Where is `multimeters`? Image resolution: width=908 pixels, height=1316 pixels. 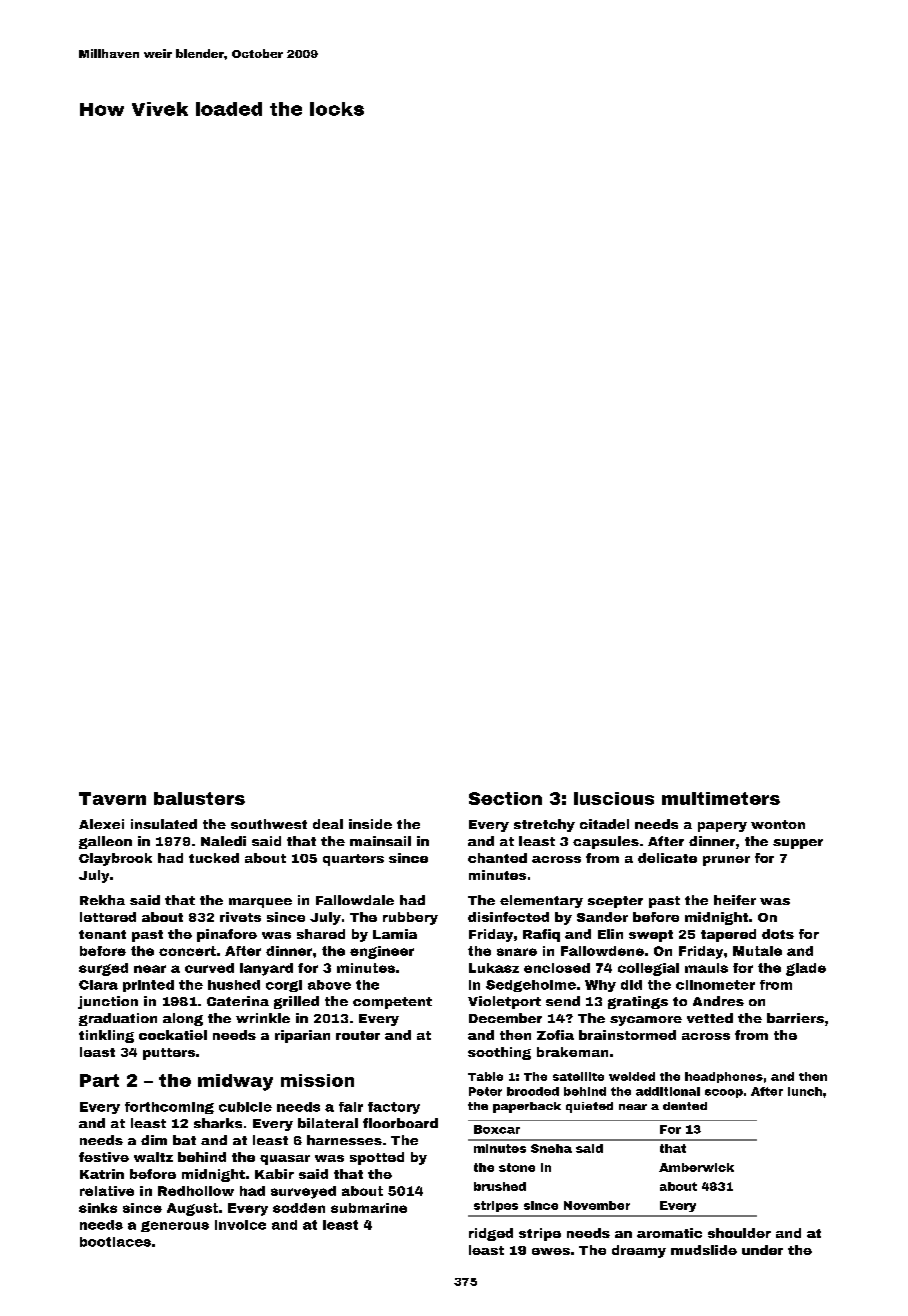
multimeters is located at coordinates (721, 798).
